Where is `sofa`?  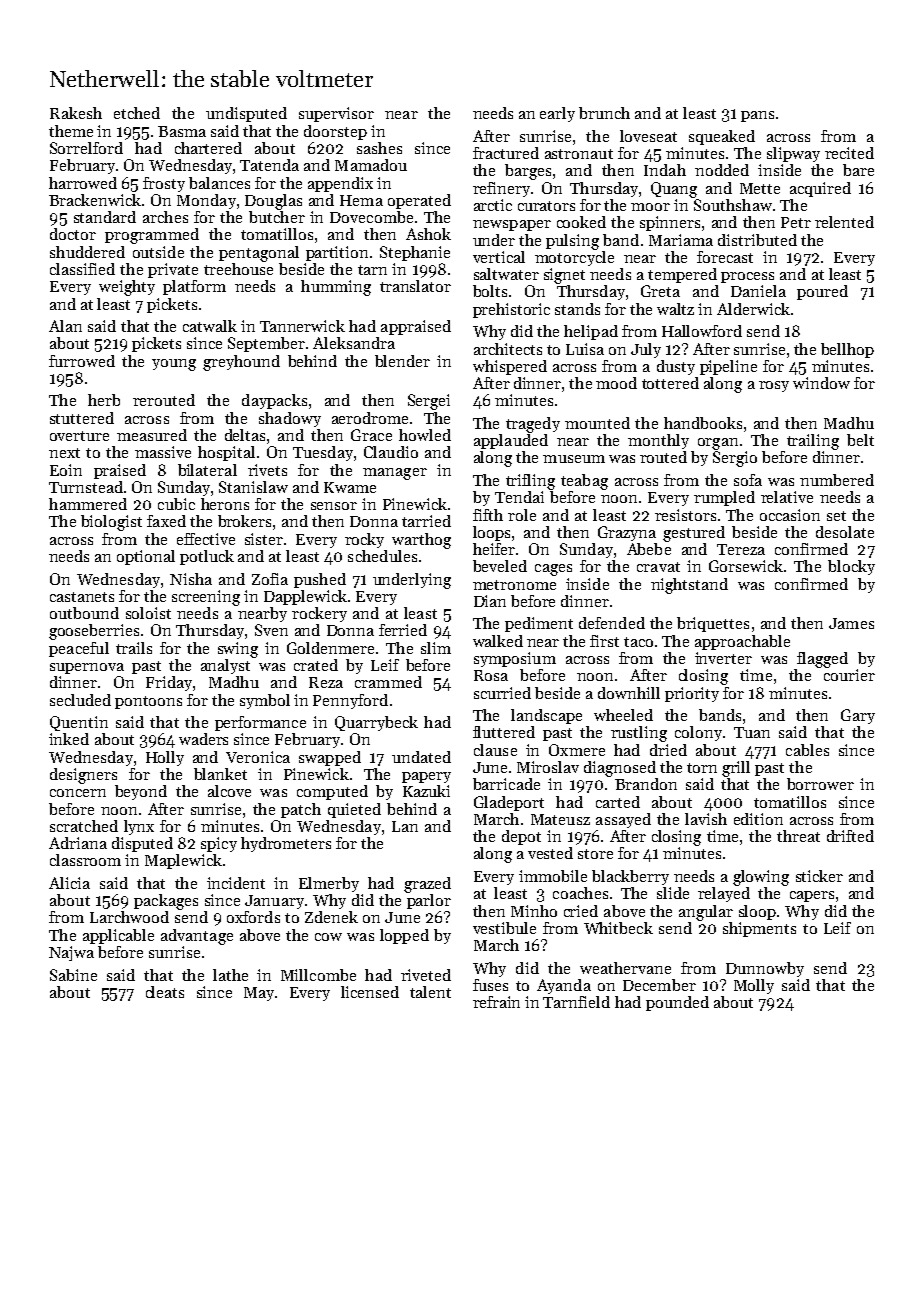 sofa is located at coordinates (748, 480).
